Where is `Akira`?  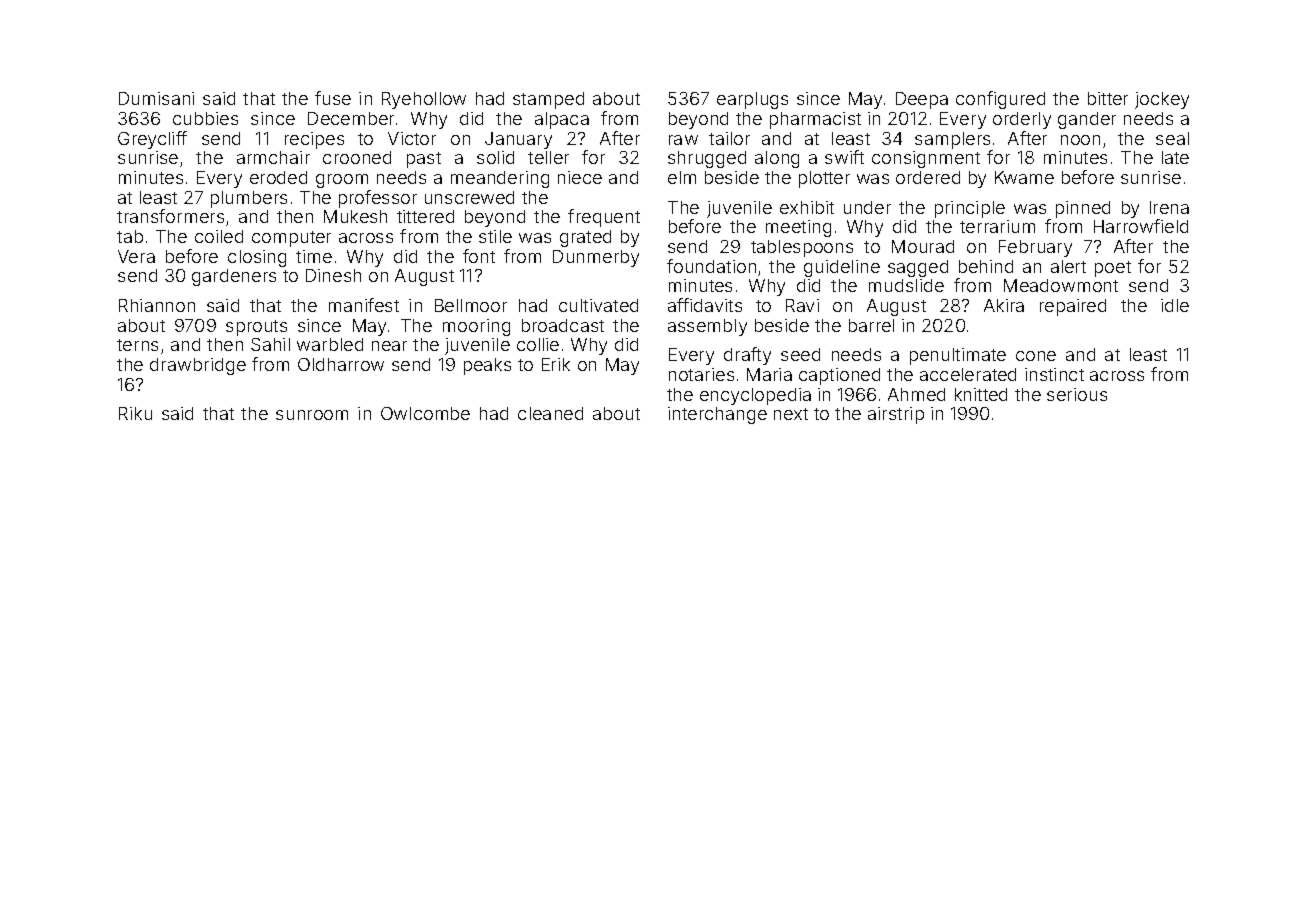 Akira is located at coordinates (1004, 305).
